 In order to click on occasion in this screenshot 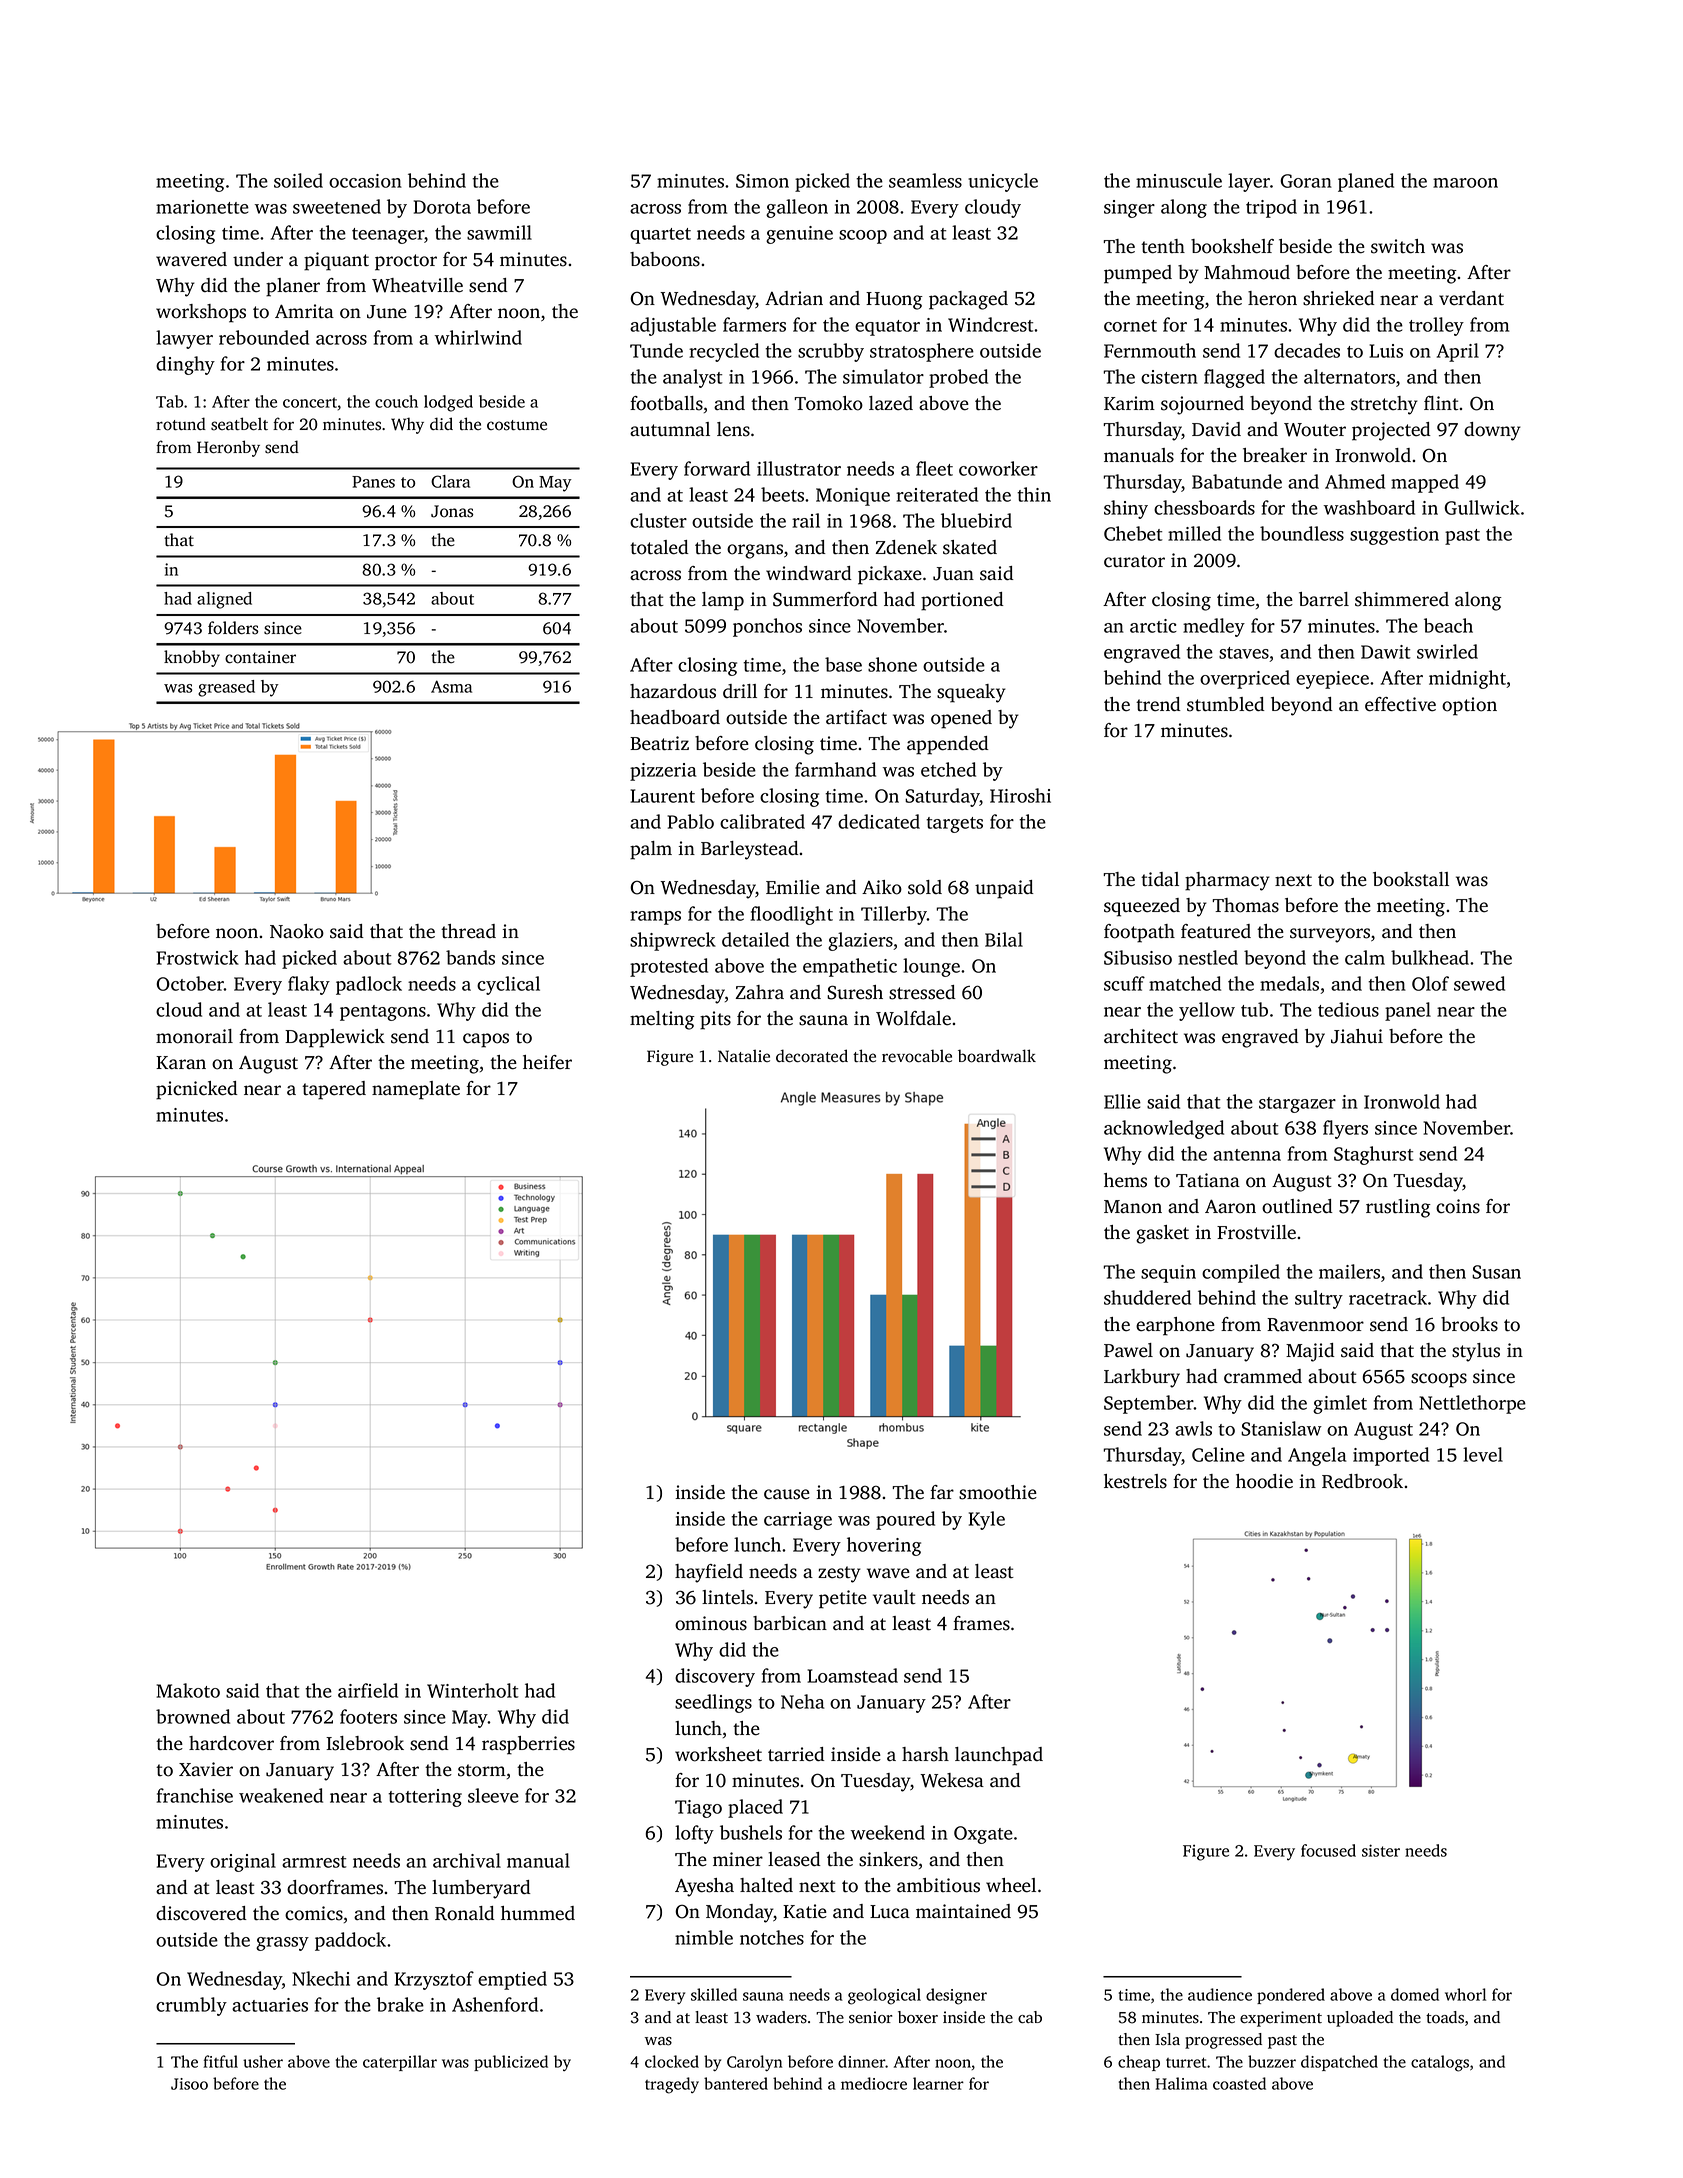, I will do `click(365, 181)`.
